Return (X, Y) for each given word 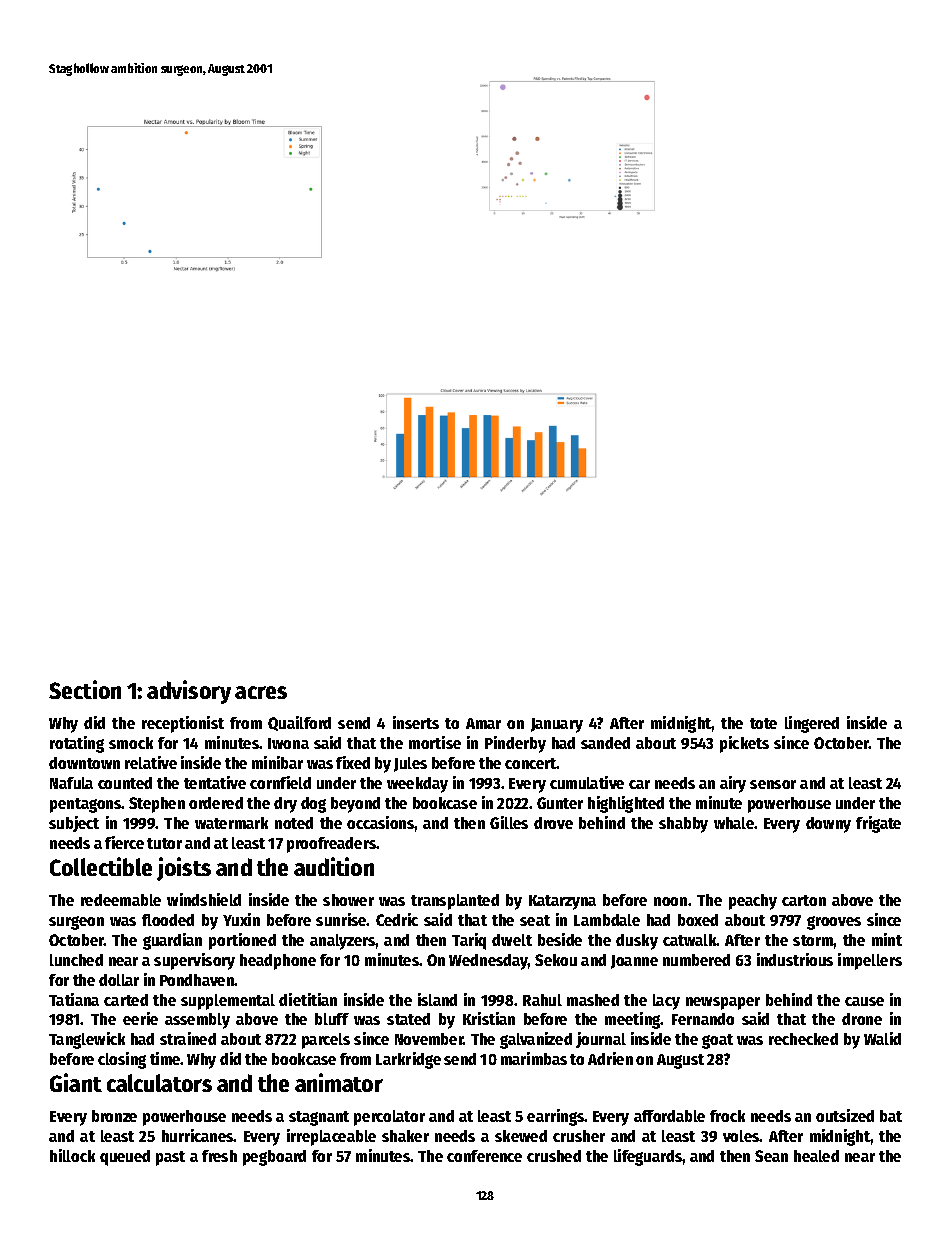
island (437, 999)
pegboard (274, 1158)
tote (763, 723)
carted (126, 1000)
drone (862, 1019)
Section (85, 689)
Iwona (288, 743)
